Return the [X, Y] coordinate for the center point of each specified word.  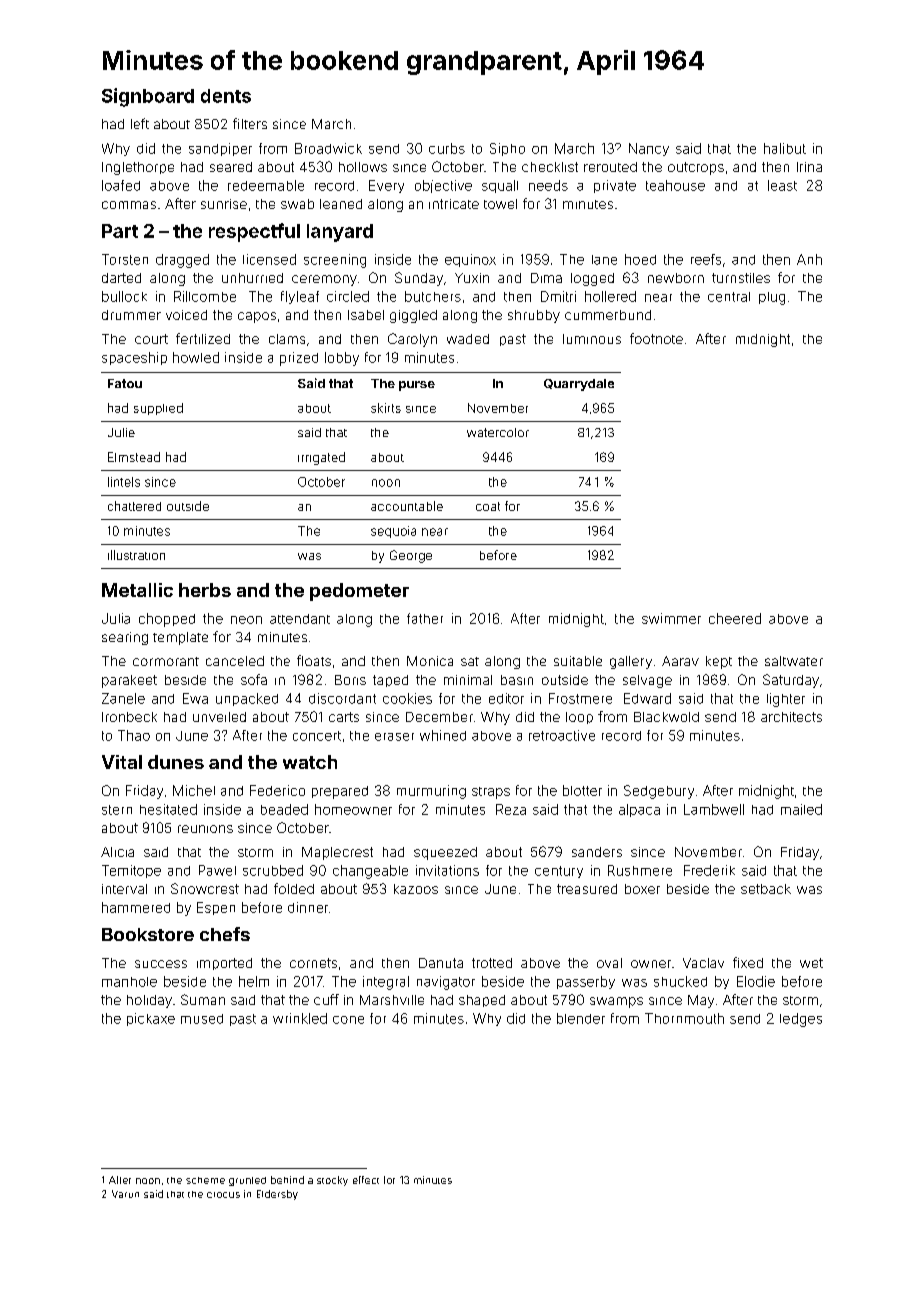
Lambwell [714, 809]
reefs [706, 259]
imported [224, 964]
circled [348, 296]
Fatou [125, 383]
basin [517, 680]
